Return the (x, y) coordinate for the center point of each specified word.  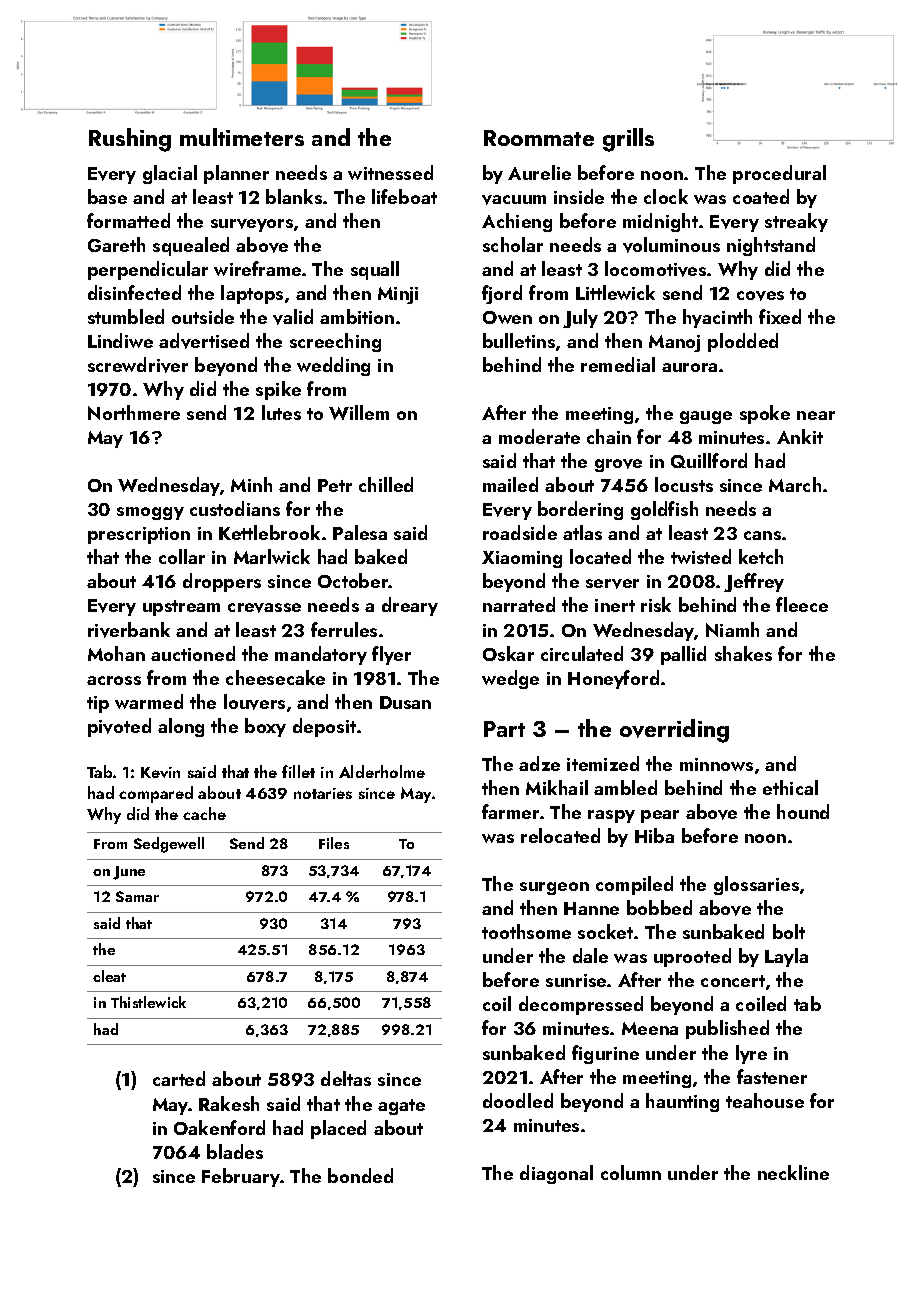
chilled (386, 484)
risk (656, 604)
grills (628, 140)
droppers (222, 582)
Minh (251, 484)
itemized (603, 763)
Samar (137, 896)
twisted (701, 556)
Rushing (130, 140)
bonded (360, 1175)
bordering (580, 510)
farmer (510, 811)
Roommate (539, 138)
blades (235, 1151)
